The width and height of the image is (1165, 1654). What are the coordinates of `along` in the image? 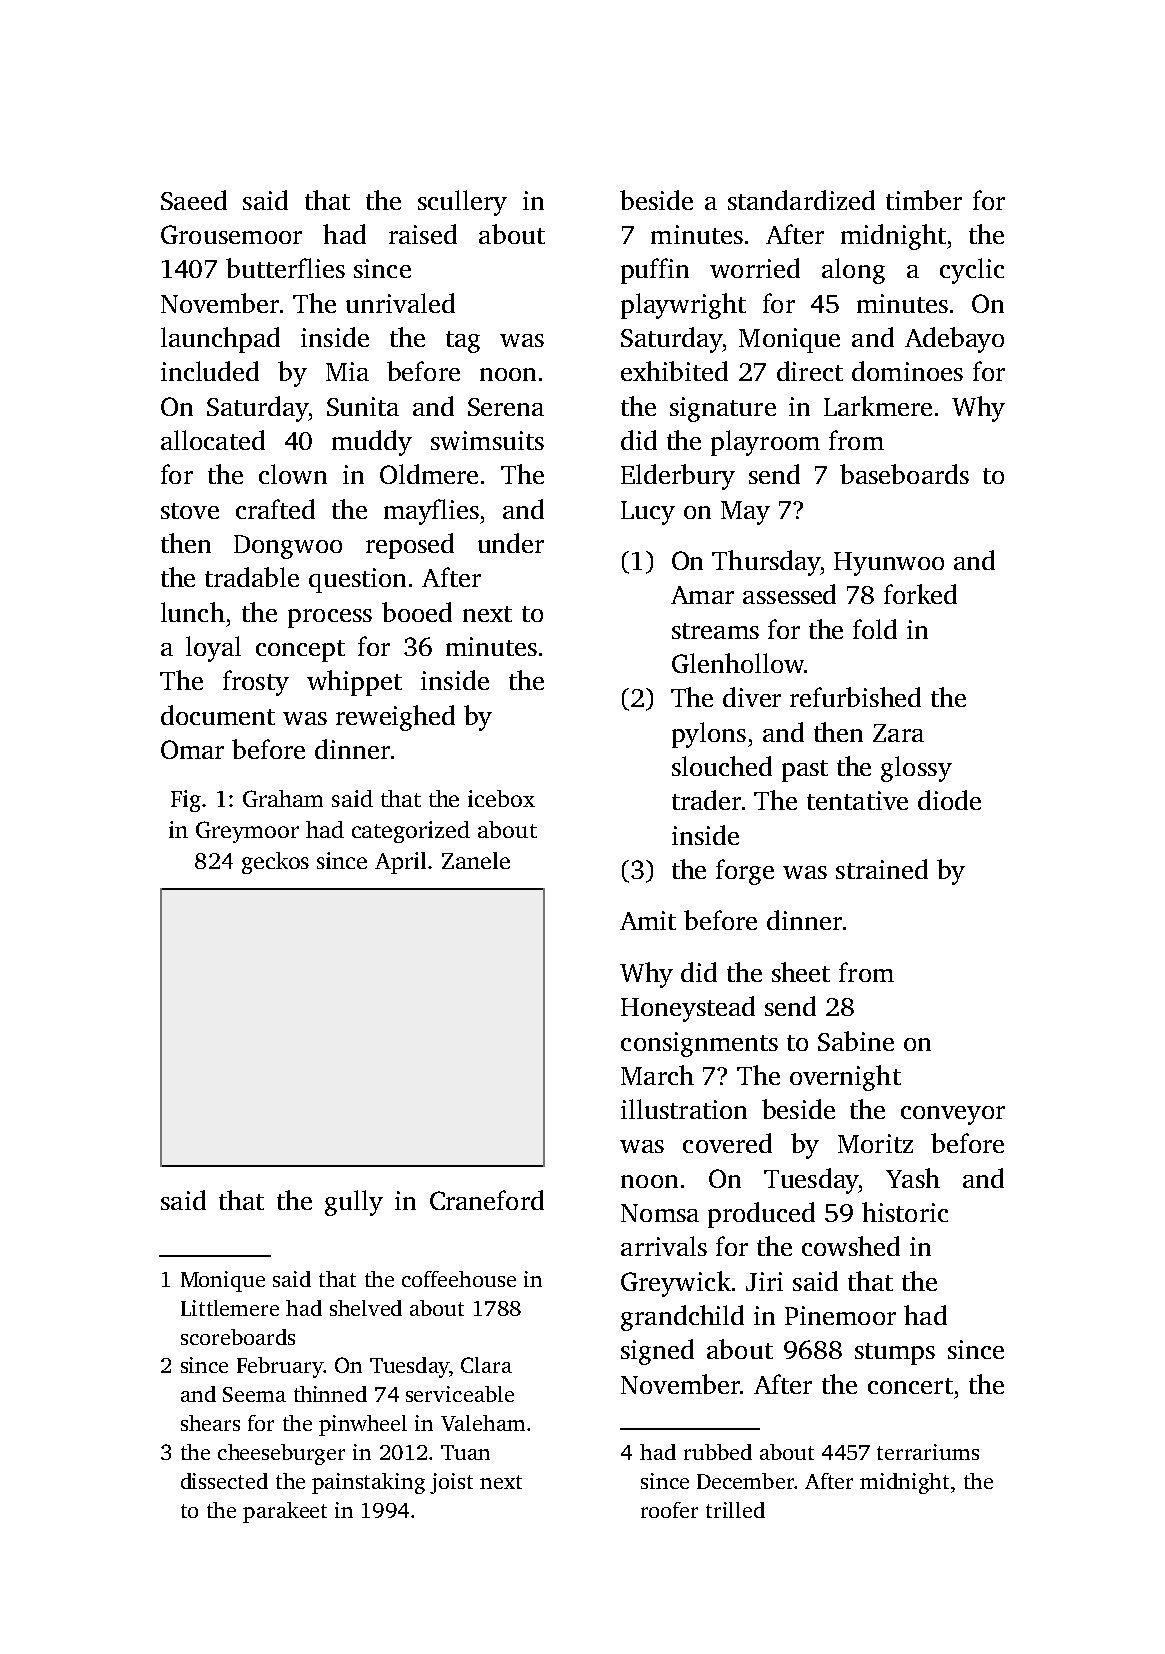 It's located at (853, 271).
